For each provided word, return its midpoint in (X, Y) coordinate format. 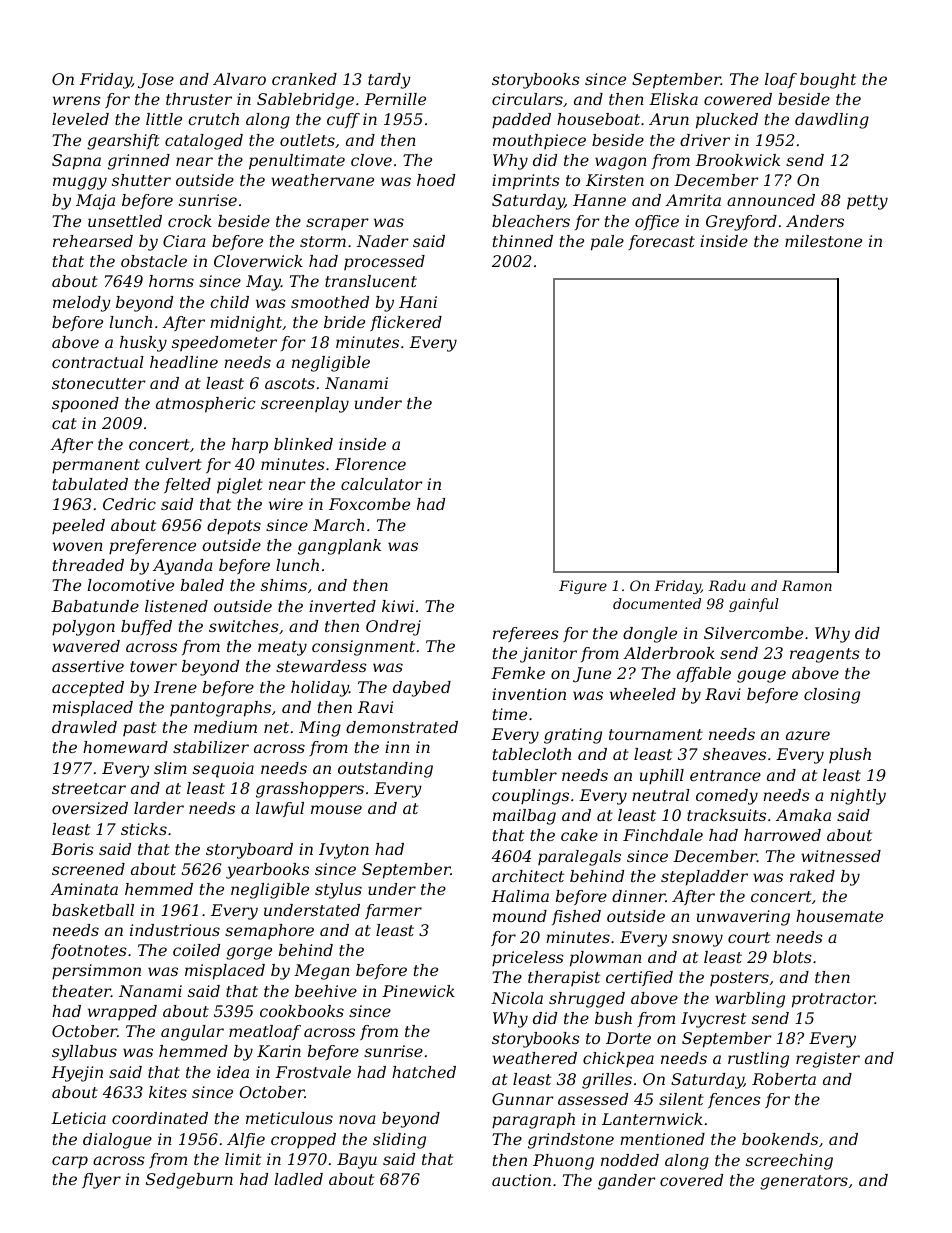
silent (681, 1099)
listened (176, 606)
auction (521, 1180)
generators (804, 1182)
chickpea (618, 1060)
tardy (389, 81)
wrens (77, 100)
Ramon (807, 585)
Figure (583, 587)
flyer (101, 1181)
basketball (93, 910)
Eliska (673, 99)
